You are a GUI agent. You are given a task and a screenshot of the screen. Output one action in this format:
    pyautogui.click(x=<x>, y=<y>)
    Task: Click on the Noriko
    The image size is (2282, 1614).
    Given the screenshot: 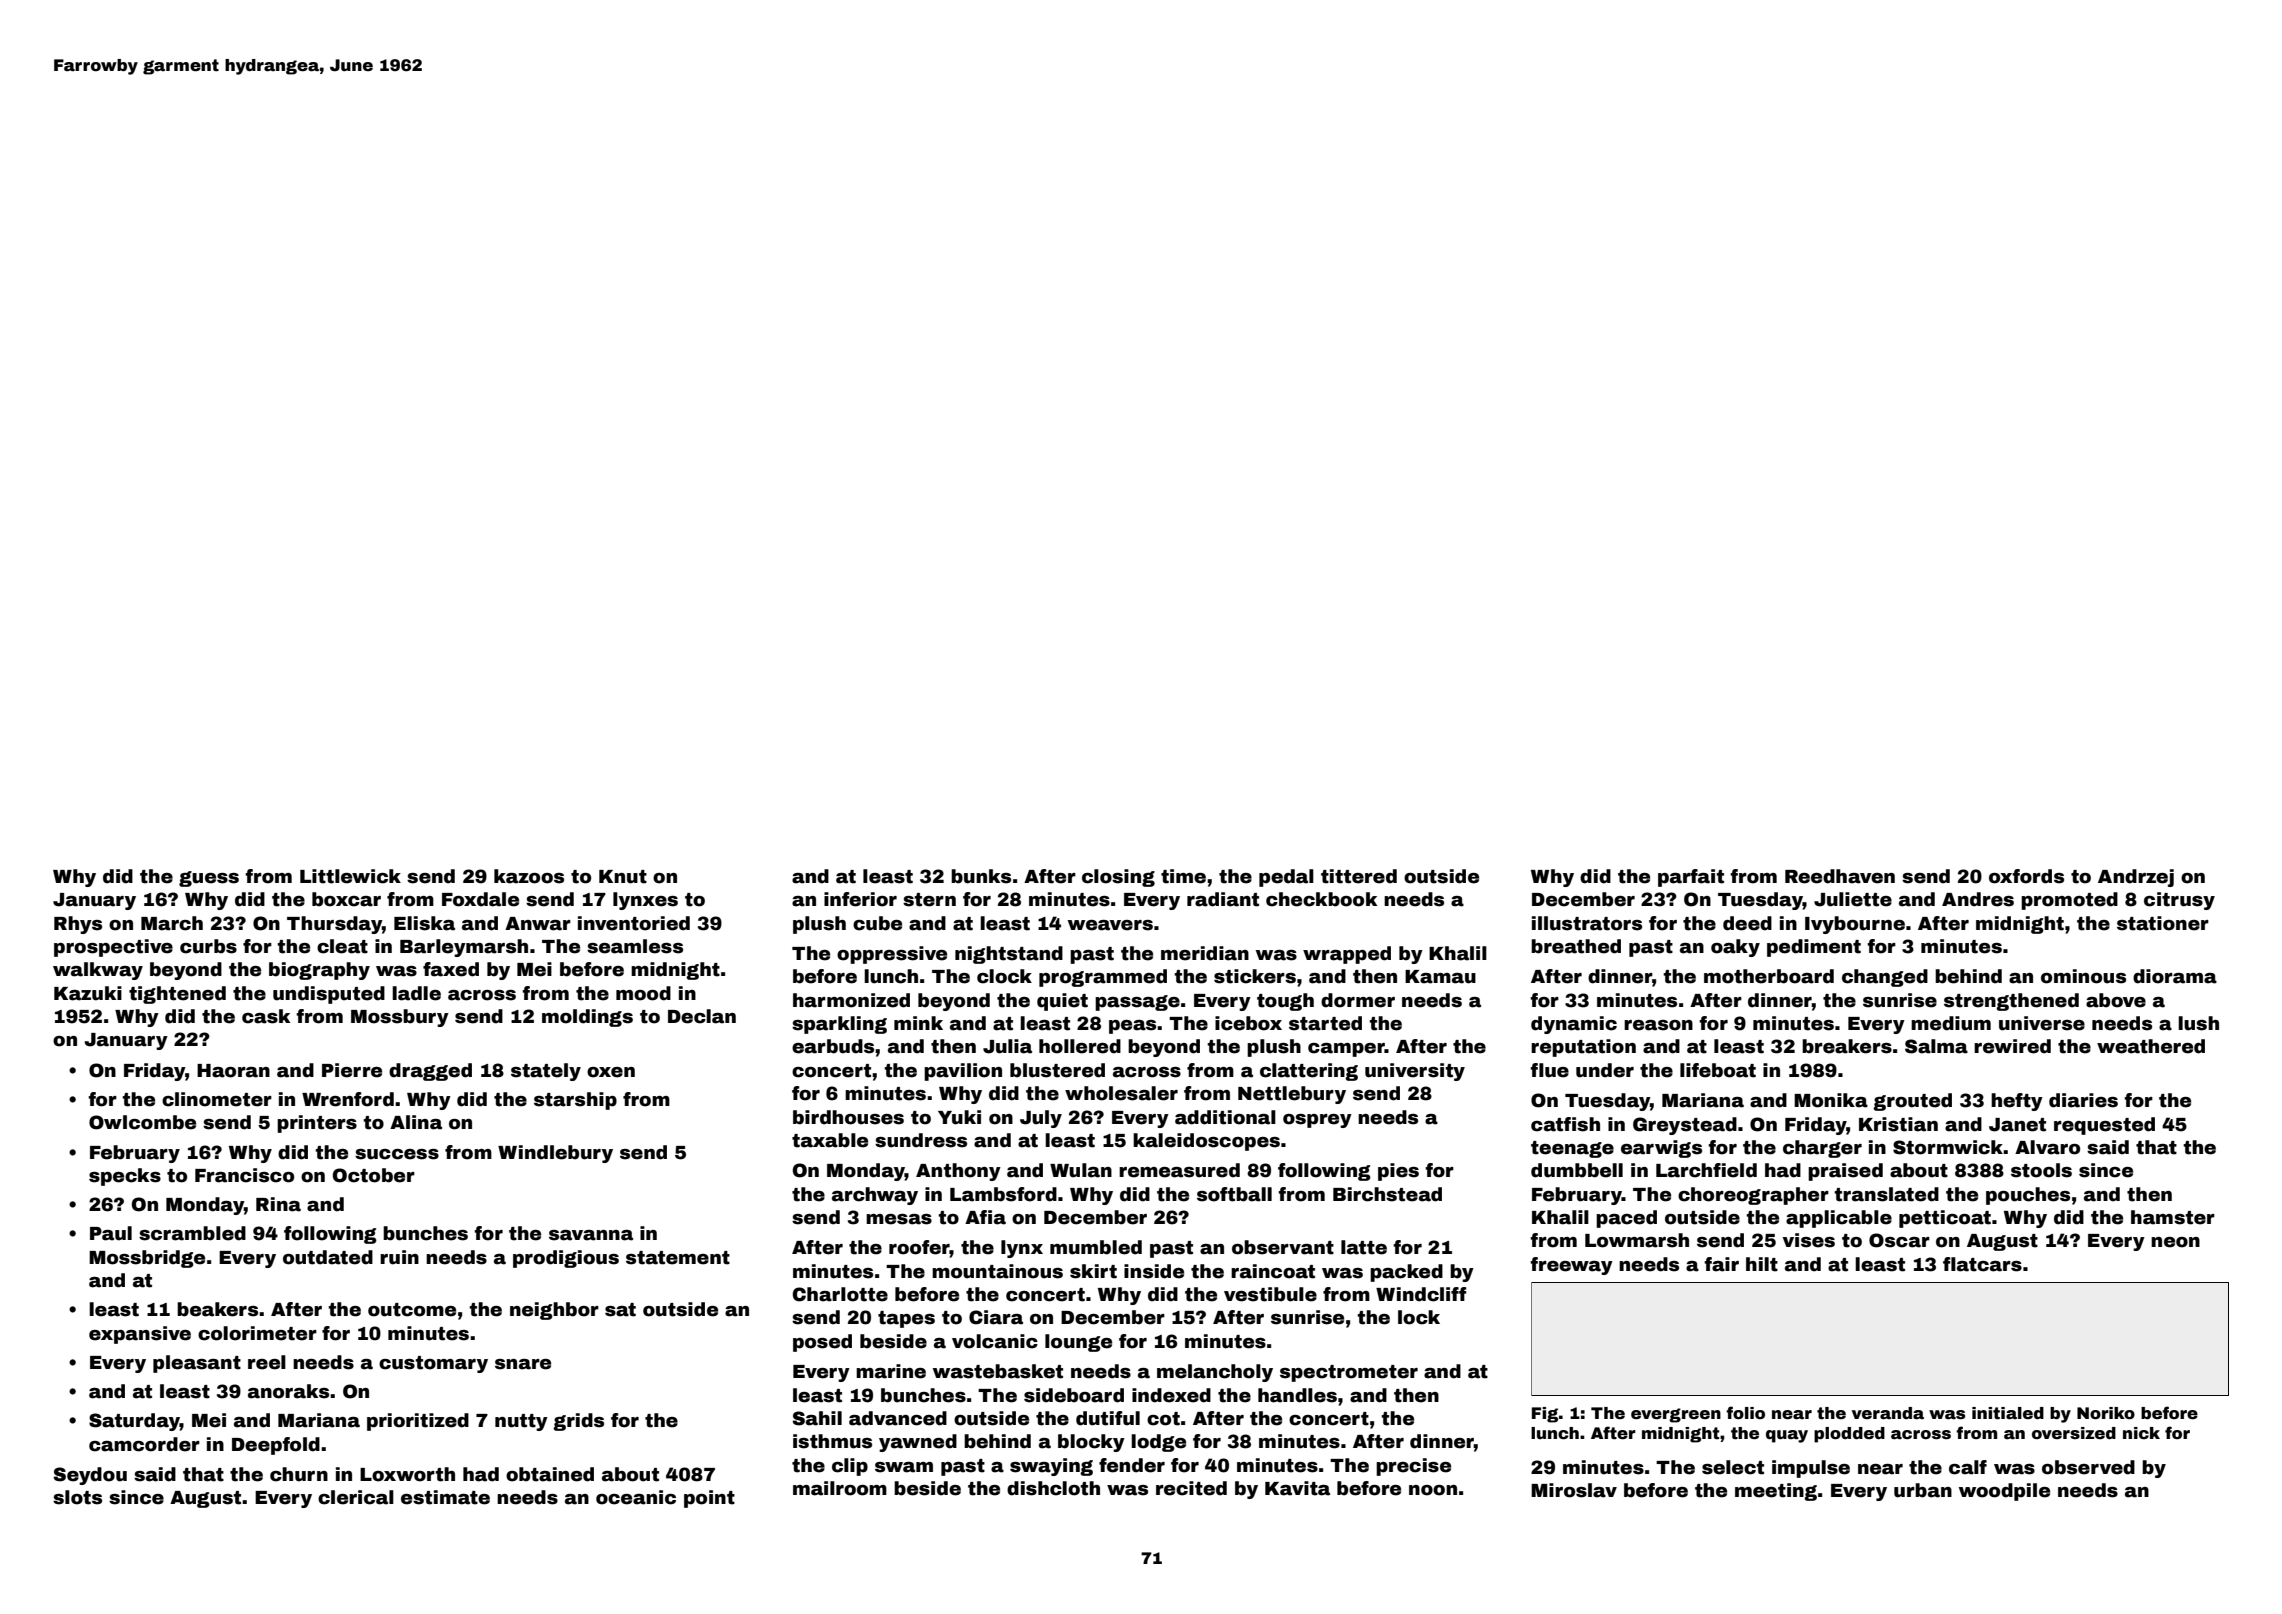 What is the action you would take?
    pyautogui.click(x=2106, y=1413)
